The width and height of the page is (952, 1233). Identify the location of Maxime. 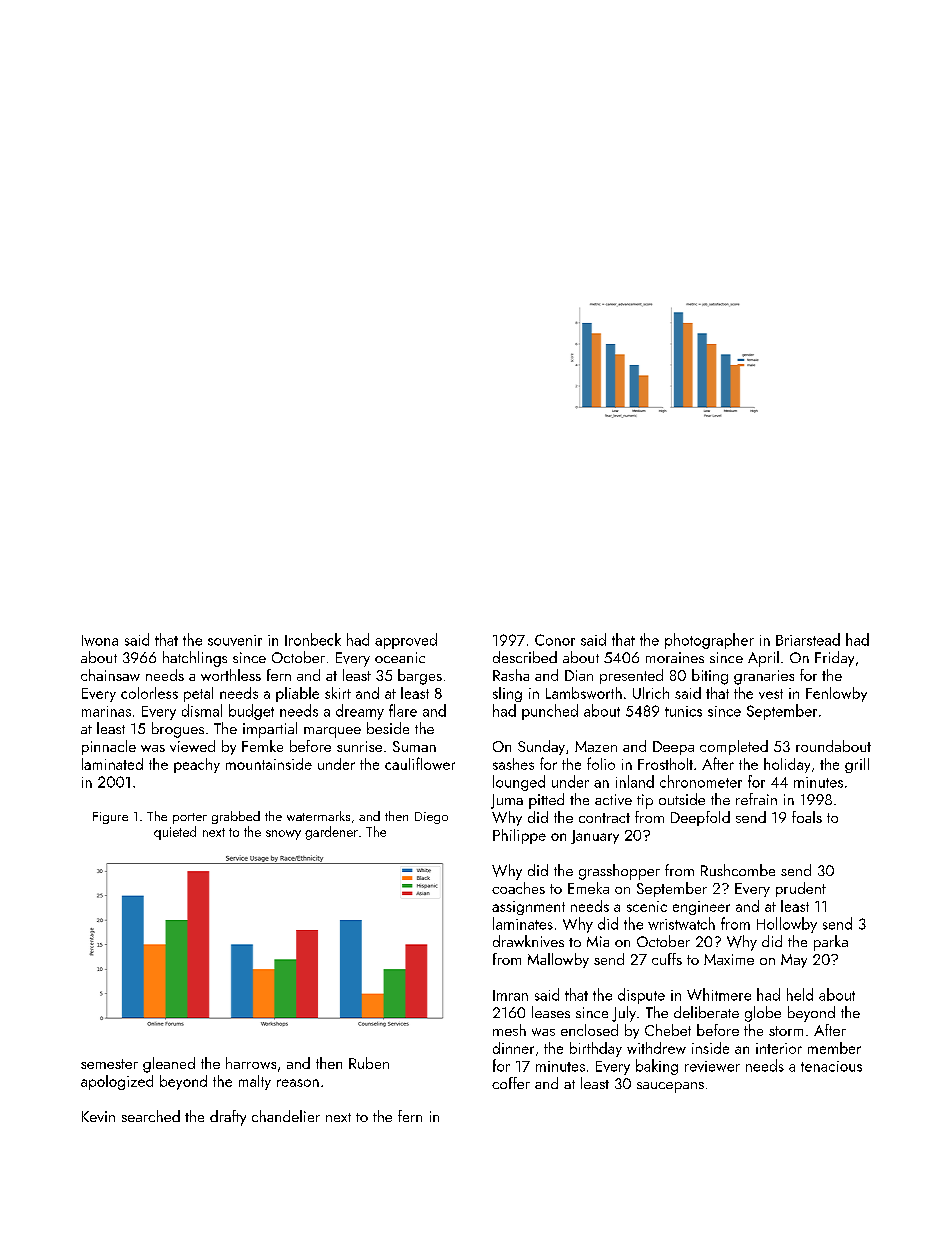
(729, 959).
